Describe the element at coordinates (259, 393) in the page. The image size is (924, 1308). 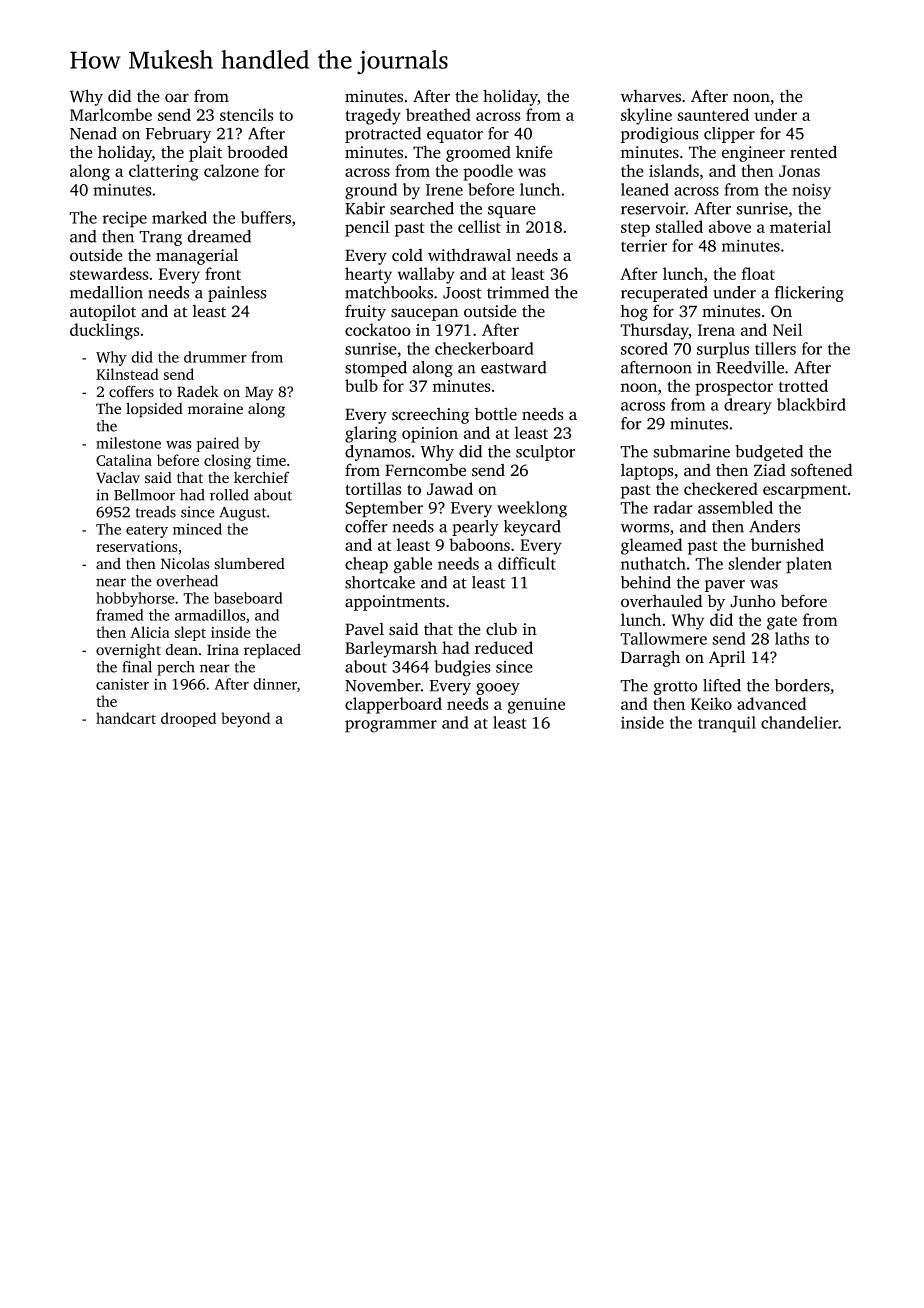
I see `May` at that location.
